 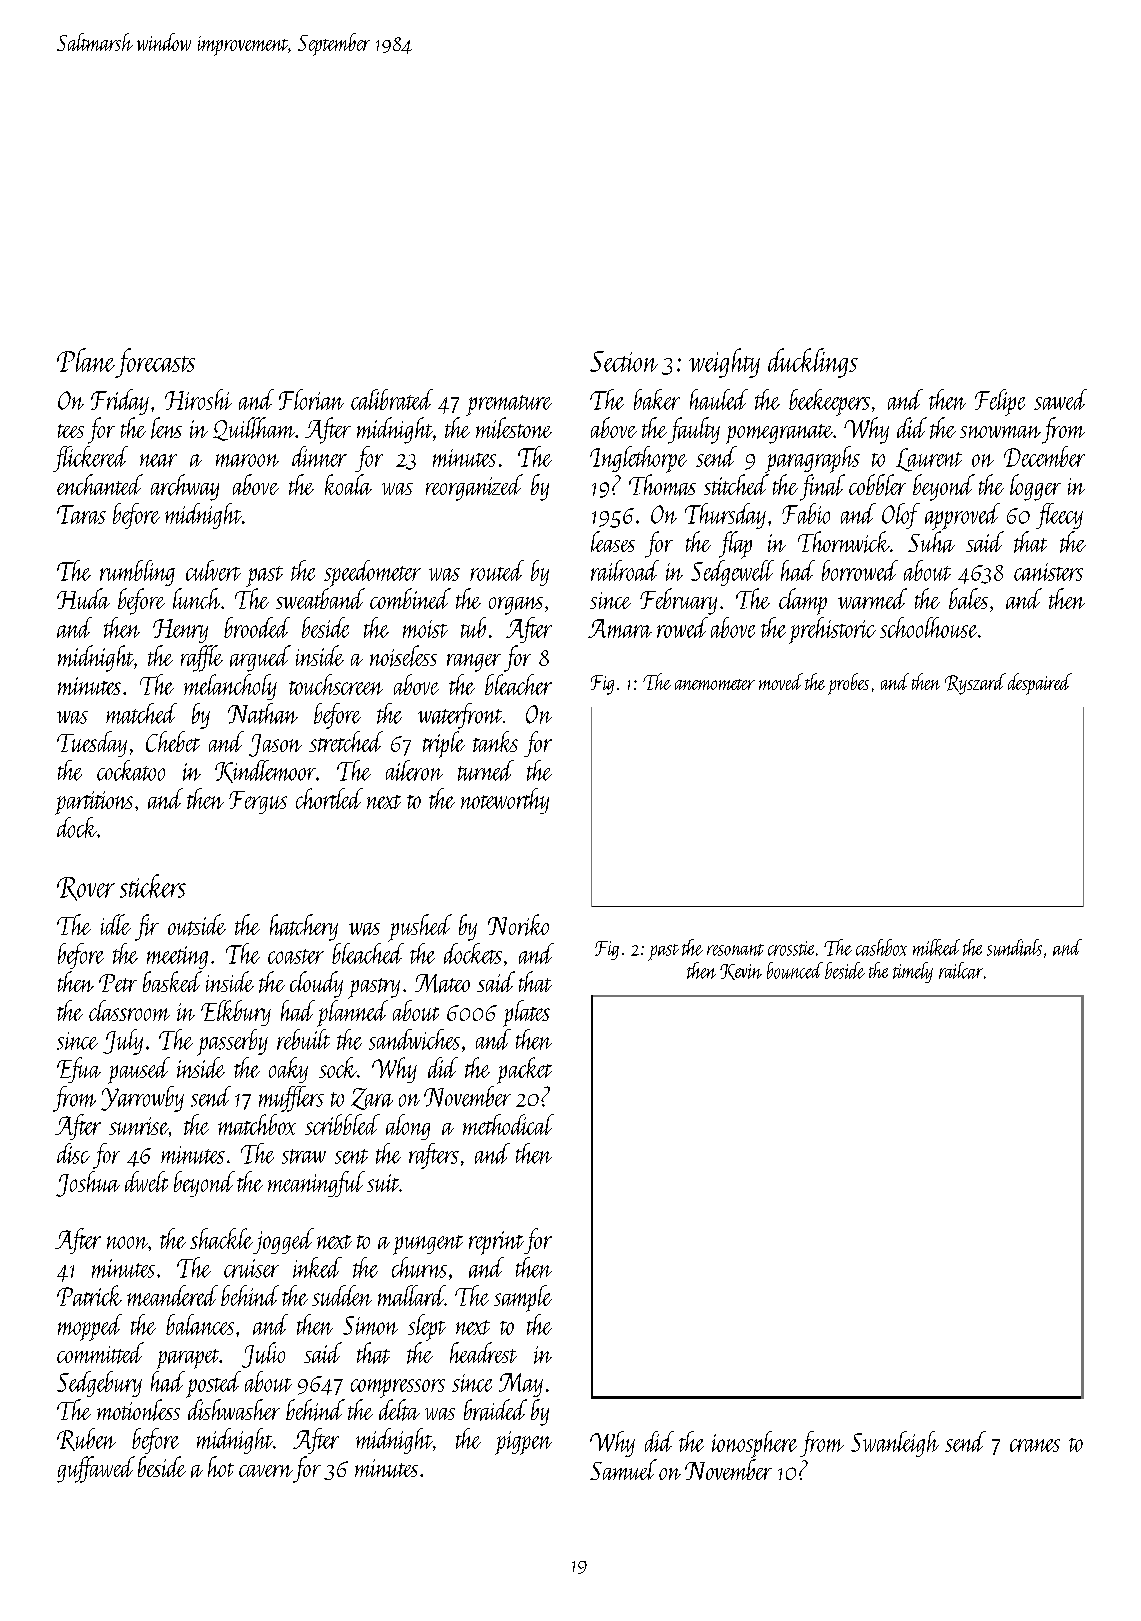 What do you see at coordinates (895, 1444) in the image?
I see `Swanleigh` at bounding box center [895, 1444].
